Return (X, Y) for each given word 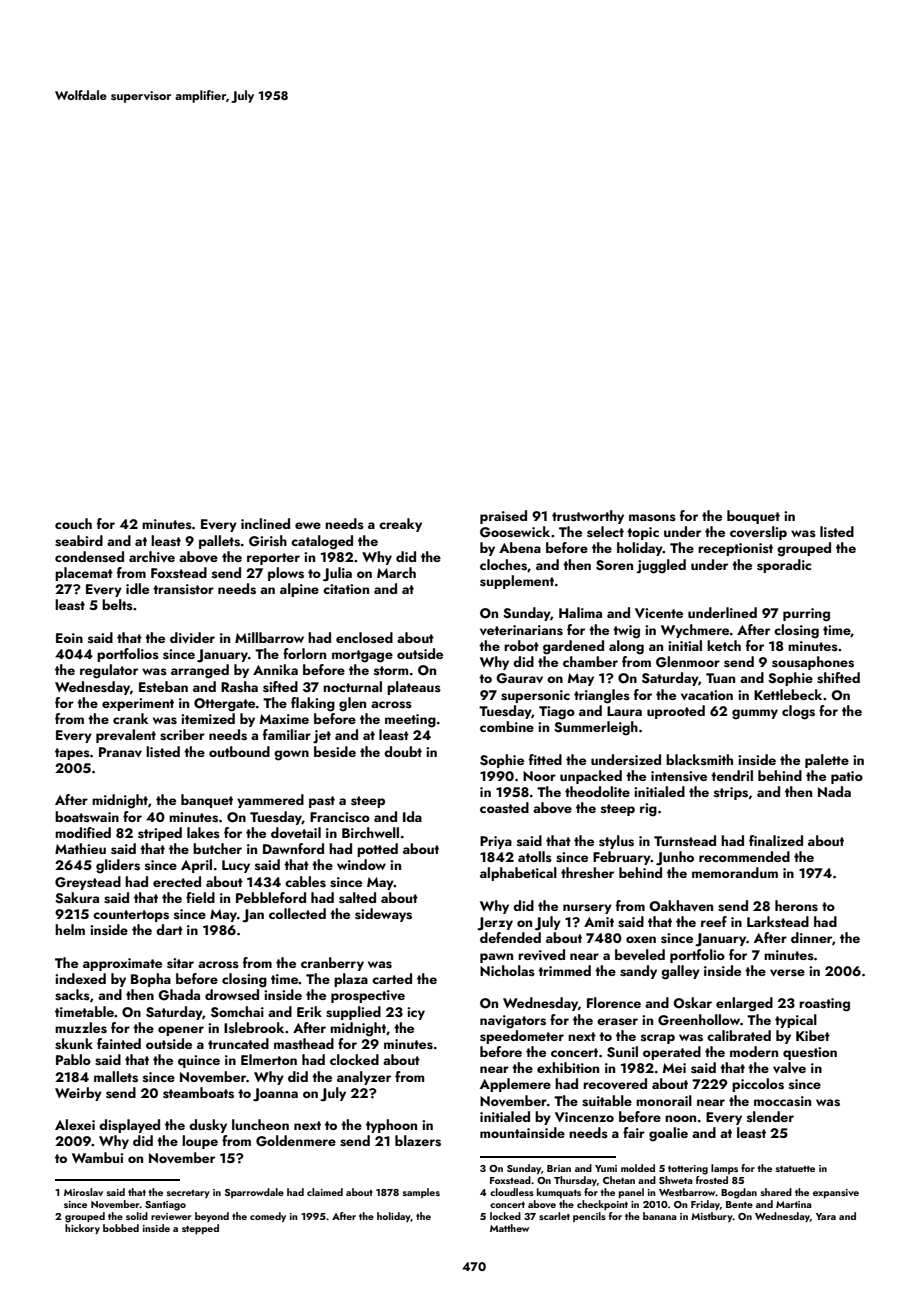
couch (73, 523)
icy (416, 1013)
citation (346, 589)
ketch (724, 645)
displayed (129, 1126)
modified (83, 832)
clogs (798, 712)
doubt (403, 751)
